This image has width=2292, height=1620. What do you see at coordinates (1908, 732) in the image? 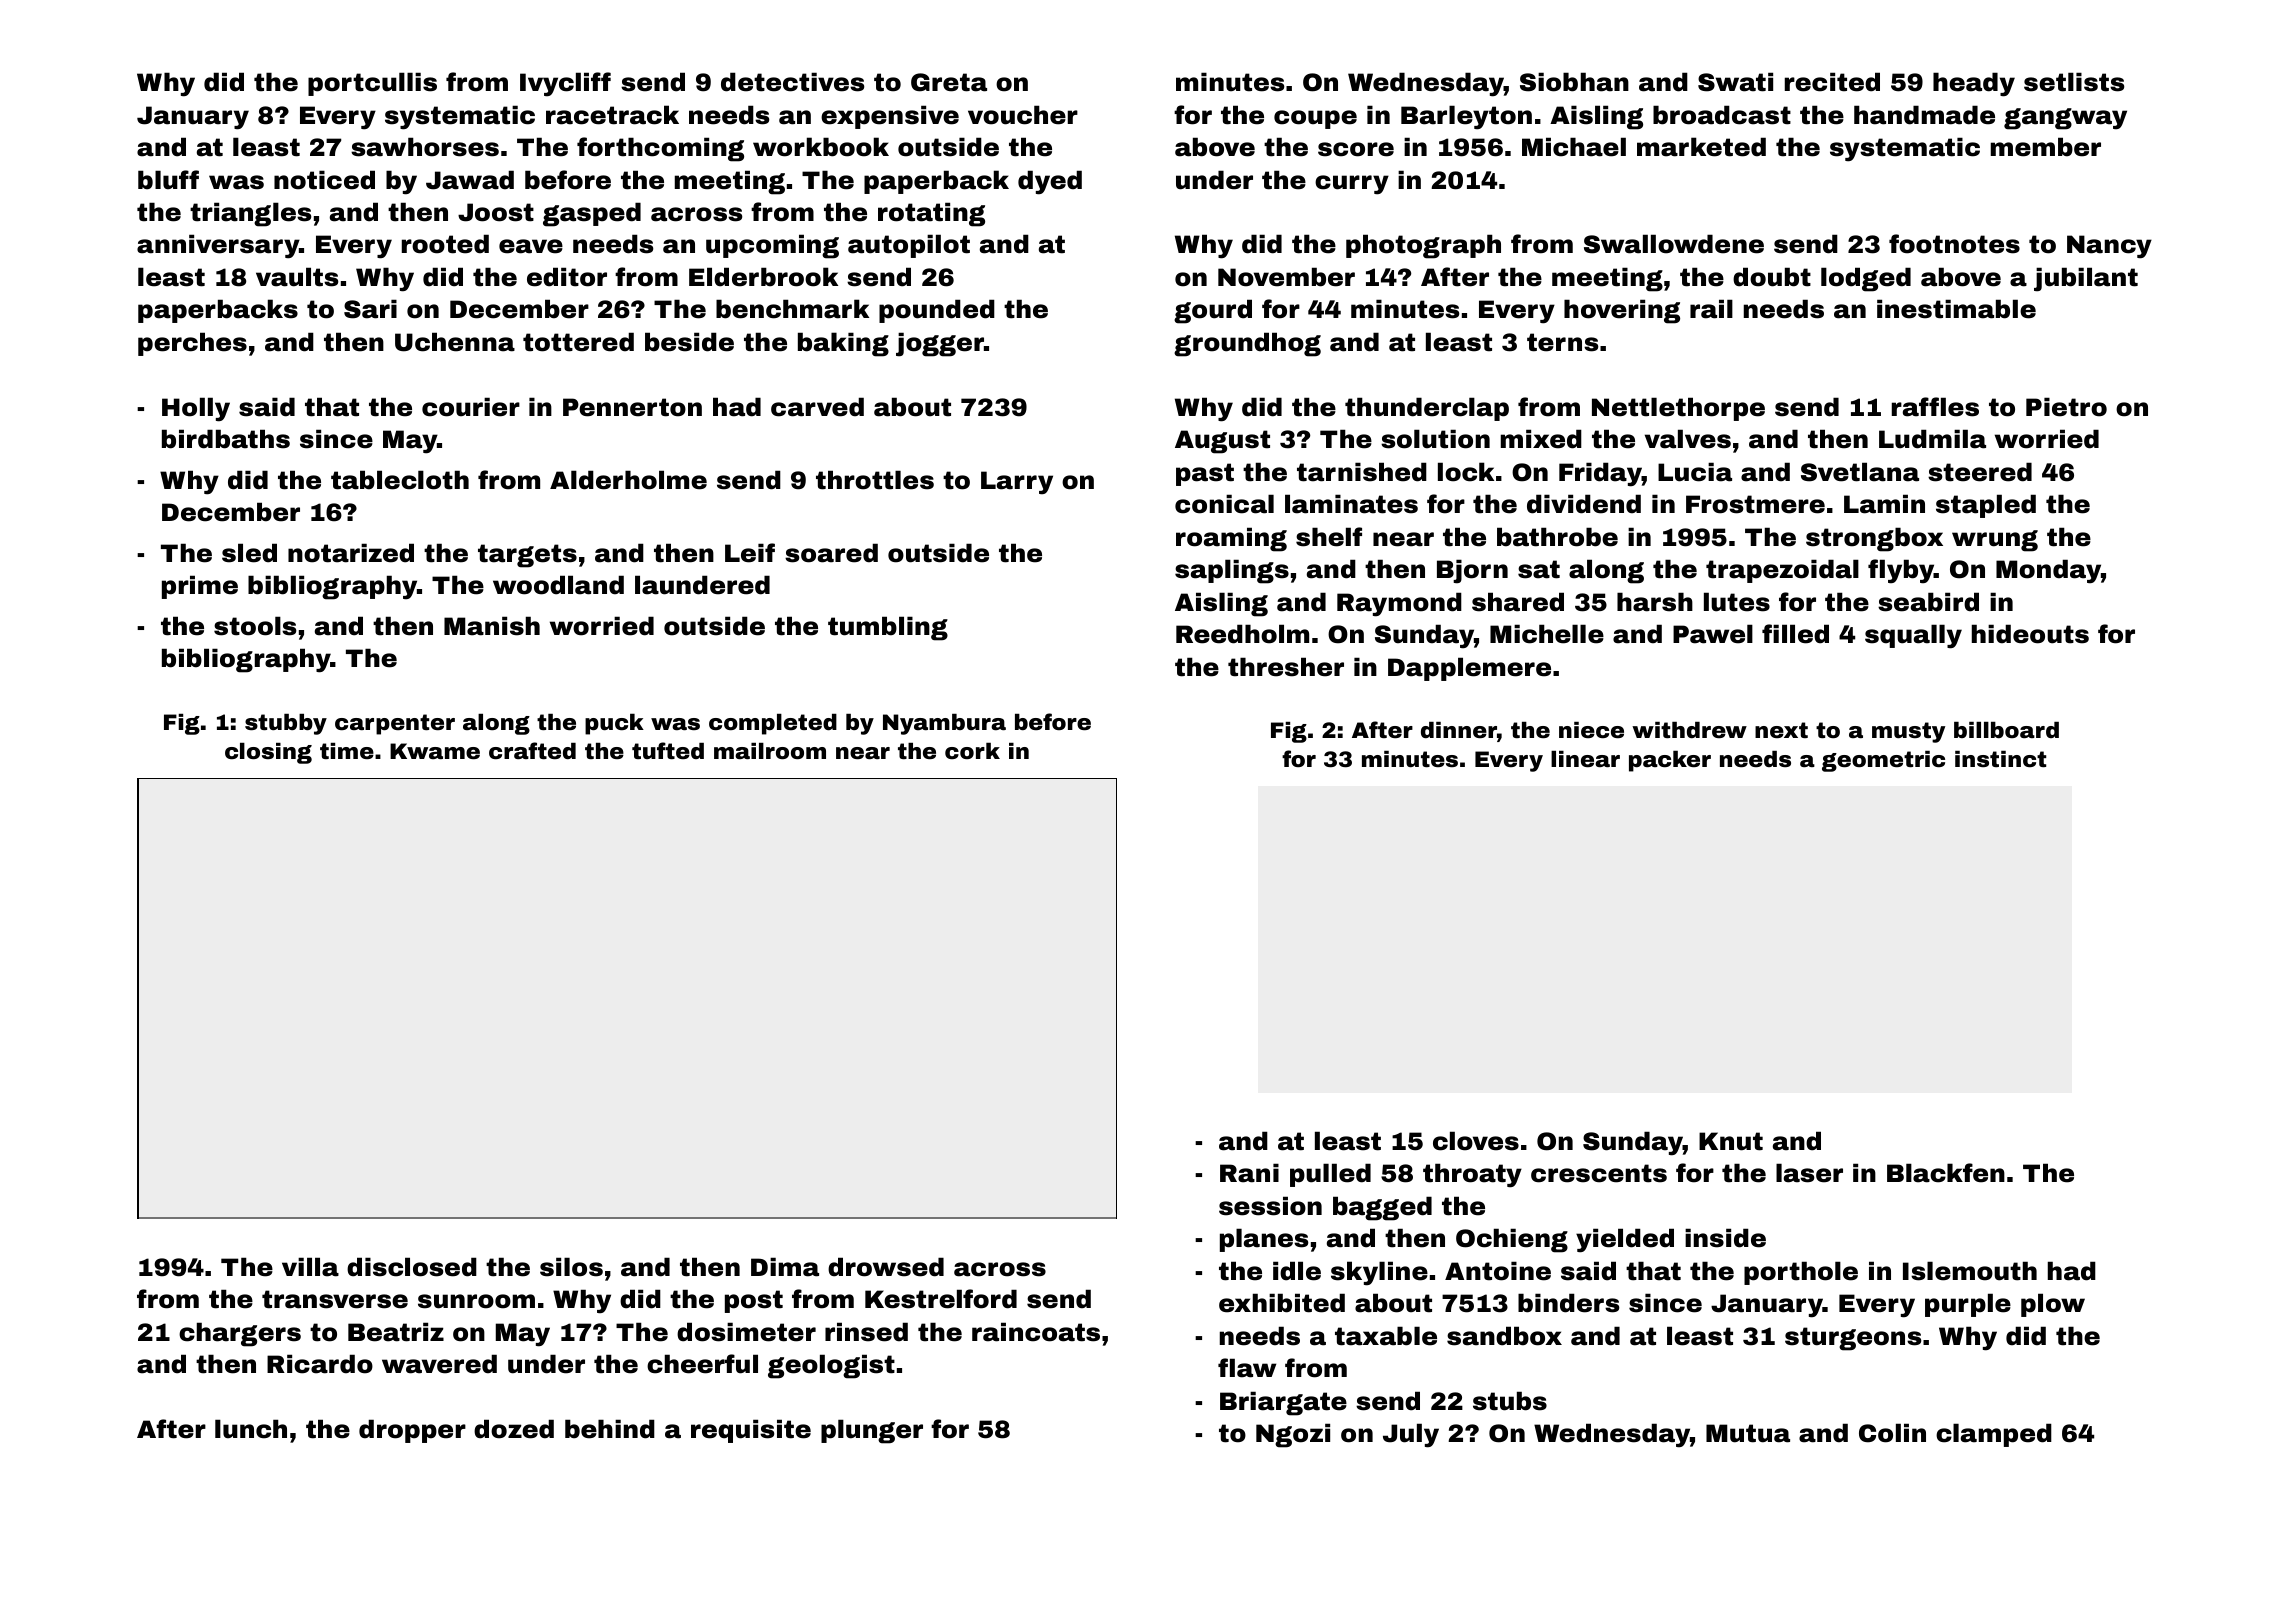
I see `musty` at bounding box center [1908, 732].
